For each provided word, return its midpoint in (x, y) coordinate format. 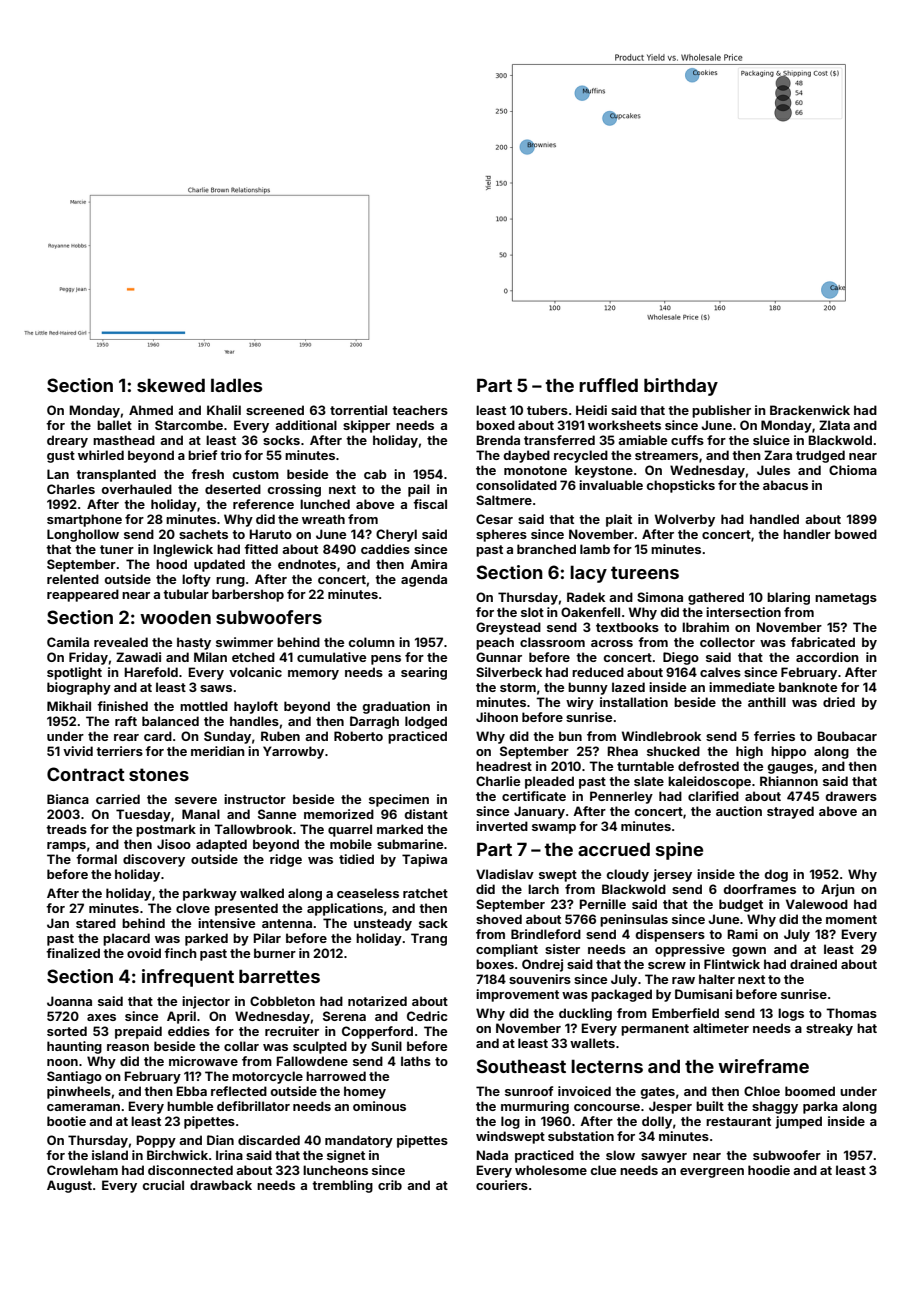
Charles (71, 489)
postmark (166, 830)
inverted (502, 826)
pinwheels (79, 1092)
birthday (681, 387)
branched (546, 549)
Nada (492, 1155)
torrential (358, 410)
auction (739, 811)
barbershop (248, 595)
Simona (660, 597)
